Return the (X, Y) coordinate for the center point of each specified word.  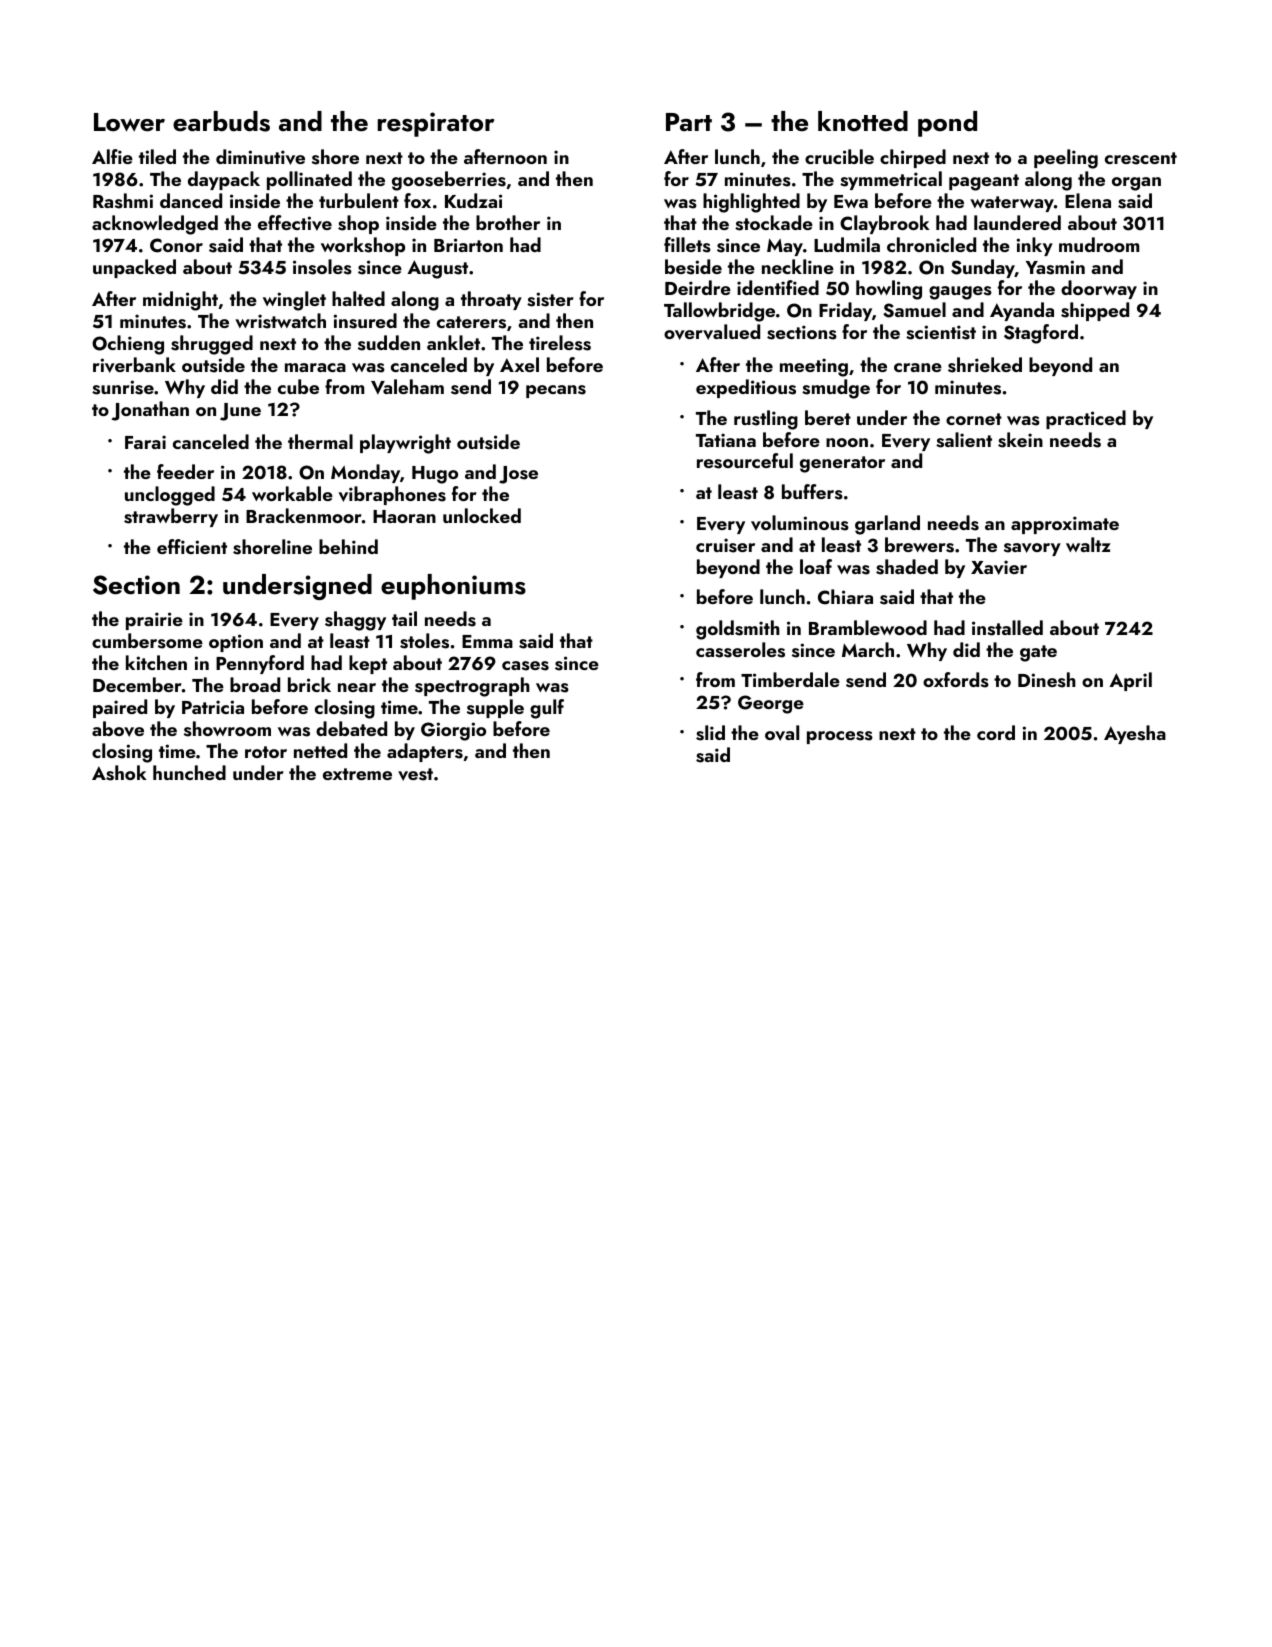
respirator (436, 124)
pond (947, 124)
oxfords (956, 680)
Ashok (119, 773)
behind (348, 546)
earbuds (221, 121)
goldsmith (738, 630)
